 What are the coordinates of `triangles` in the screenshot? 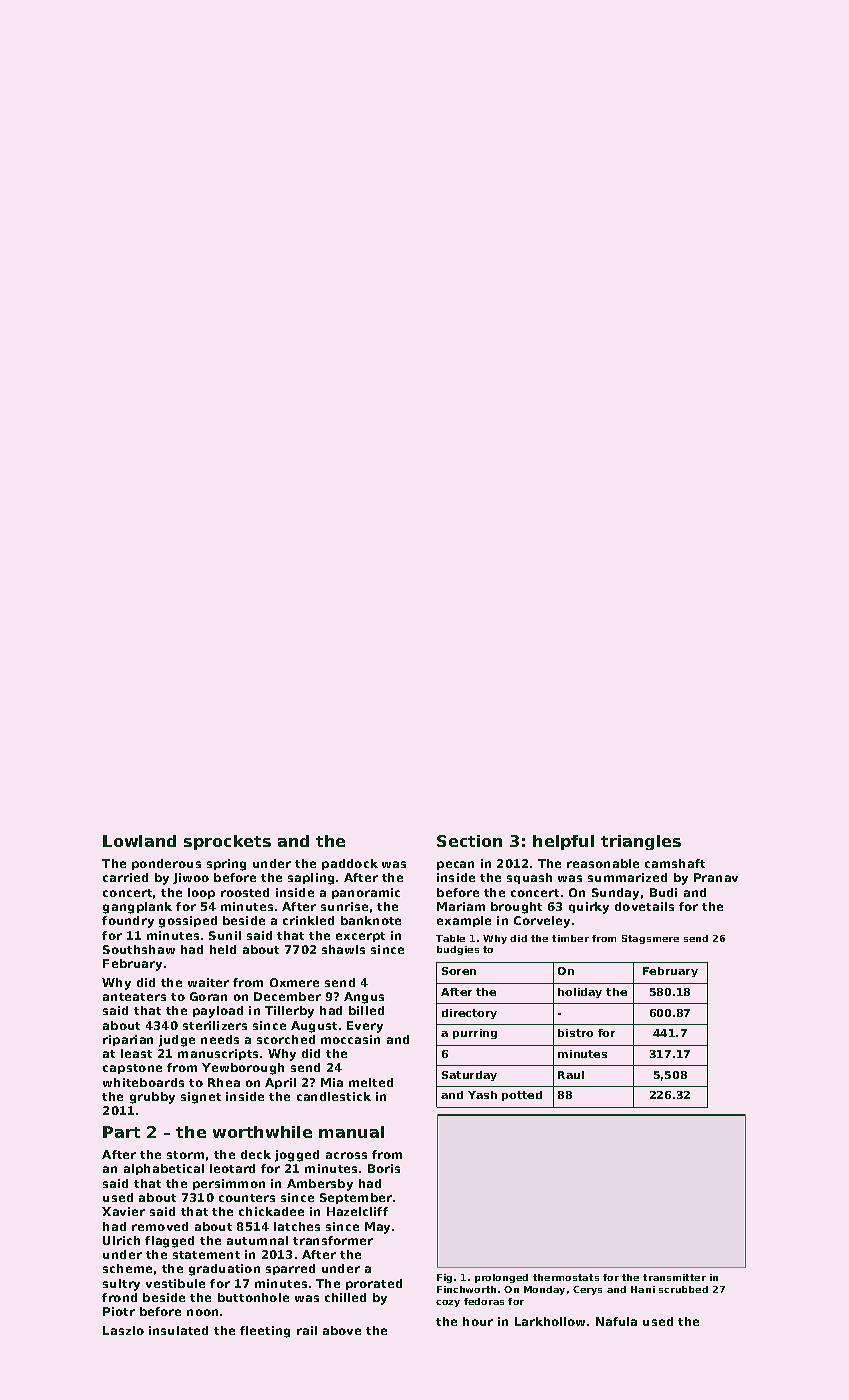 It's located at (641, 842).
